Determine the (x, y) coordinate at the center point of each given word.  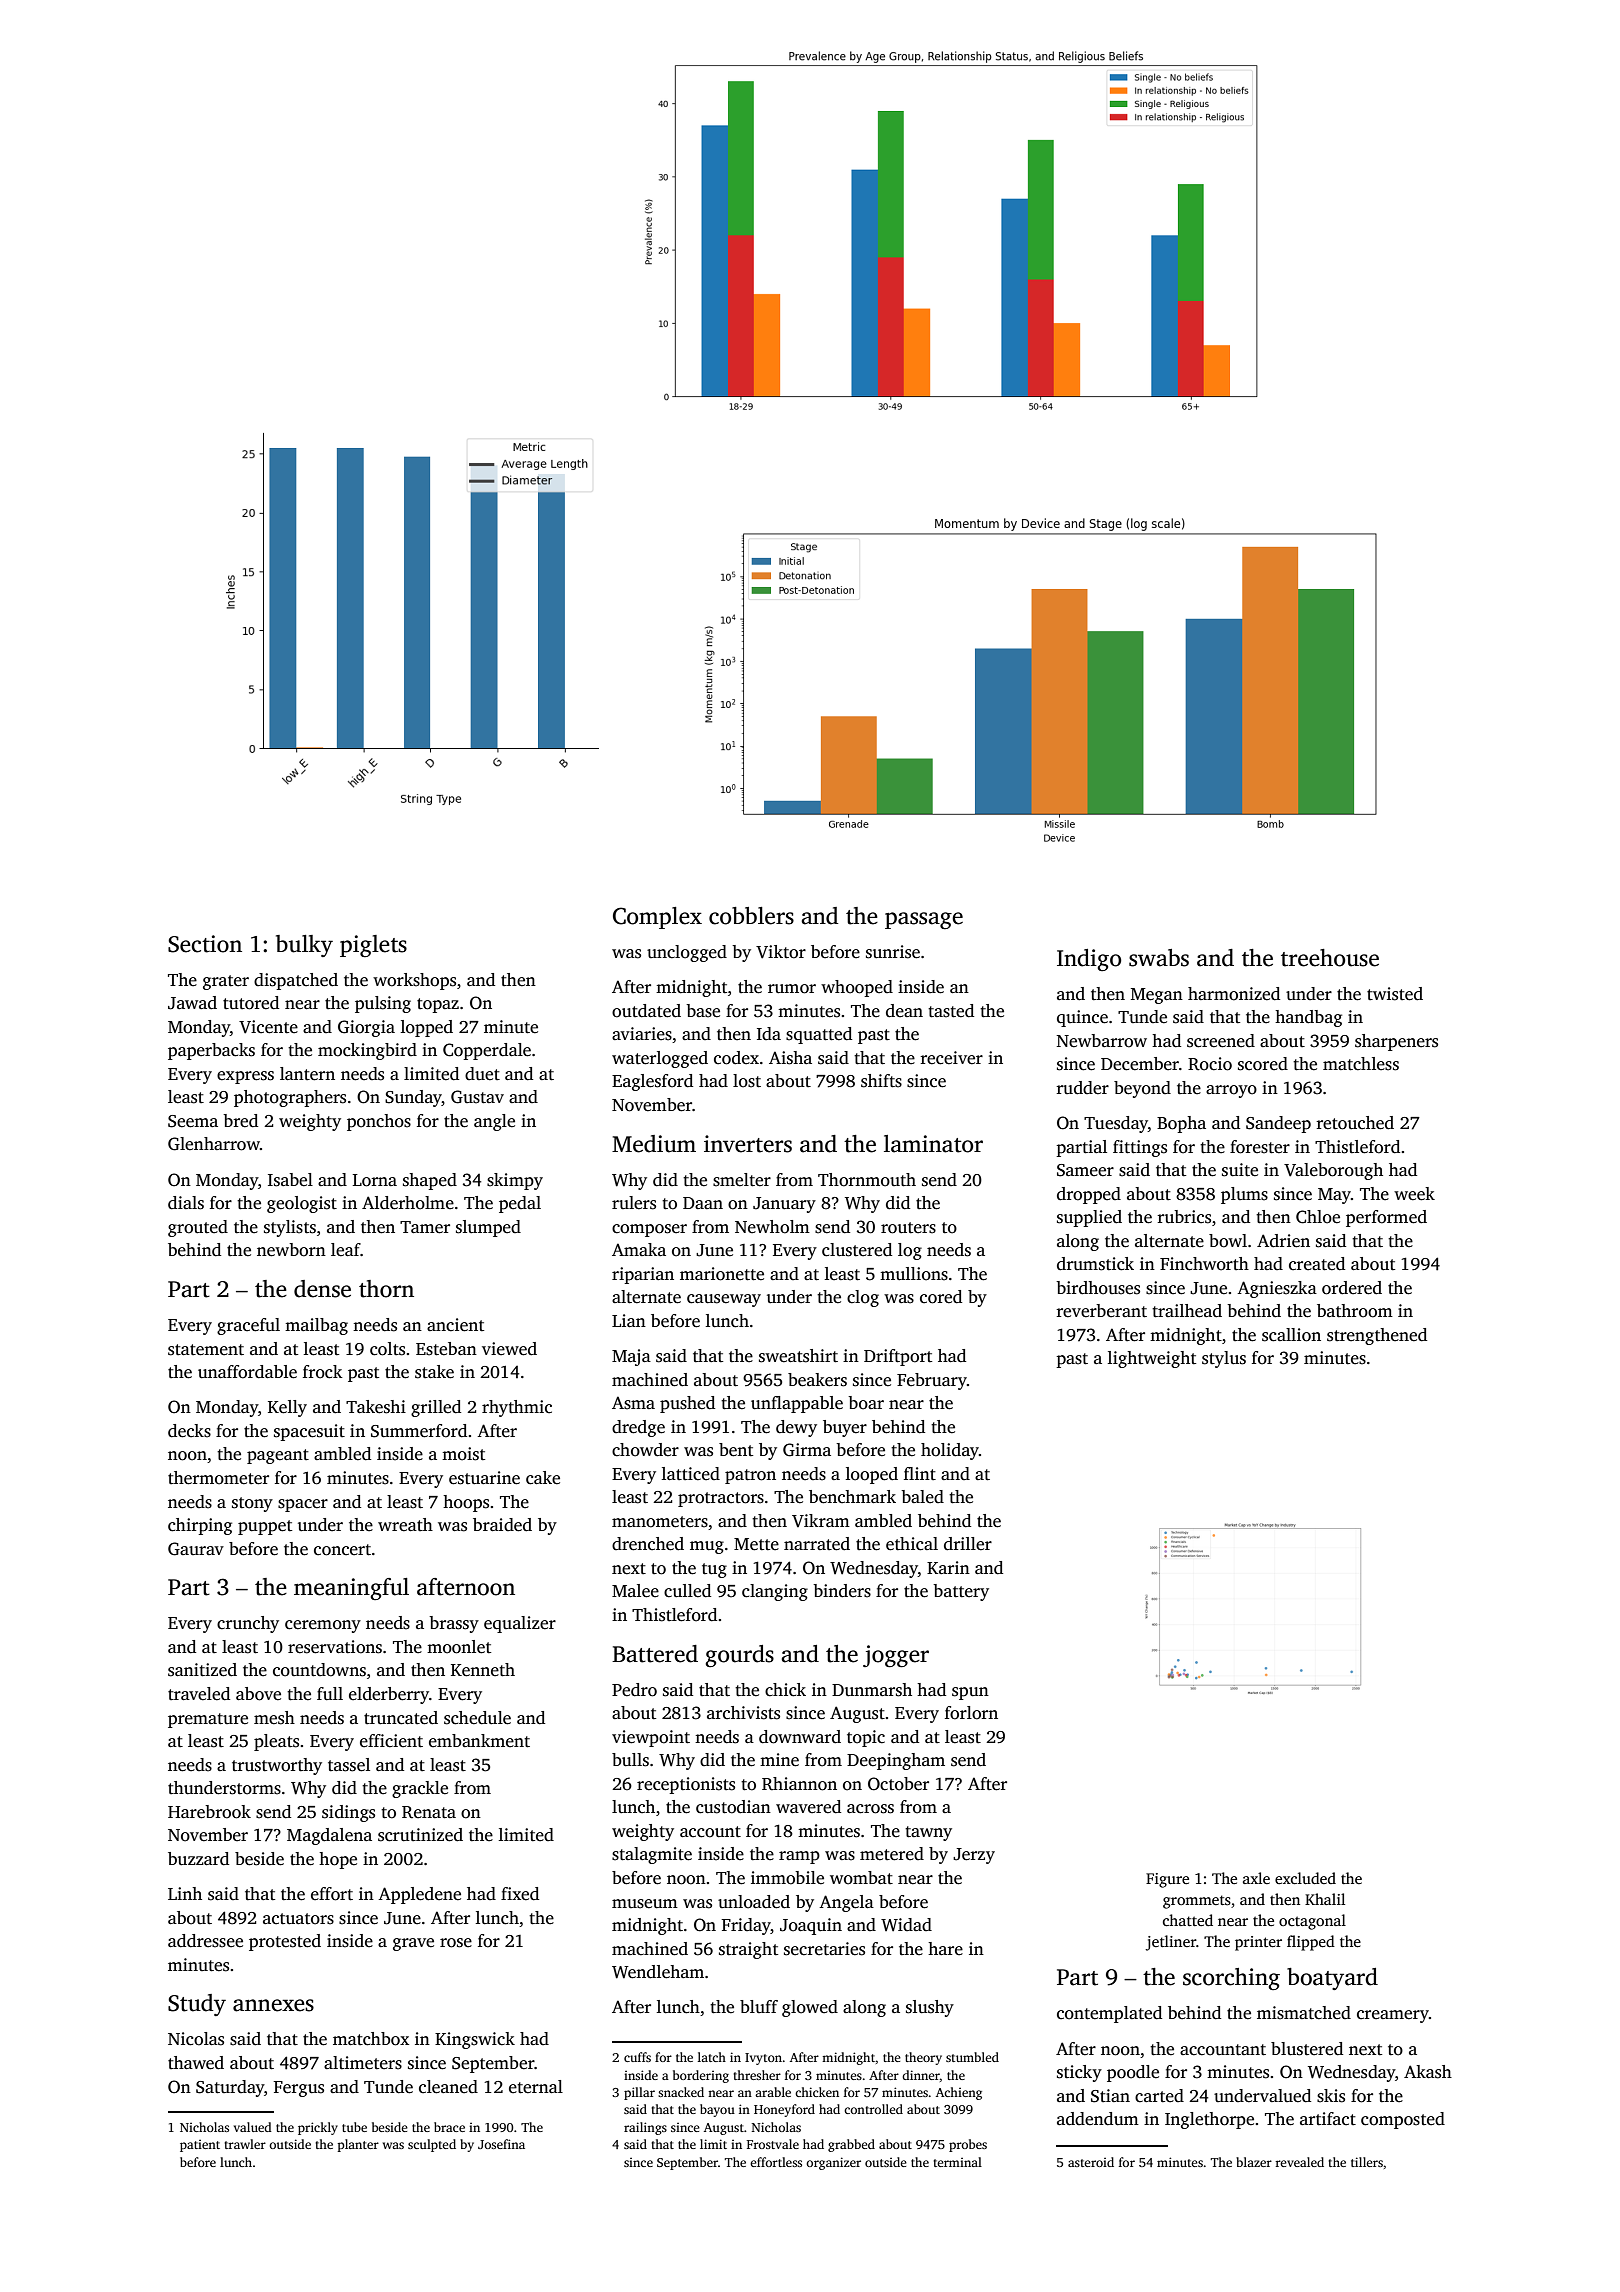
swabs (1159, 958)
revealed (1299, 2162)
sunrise (893, 952)
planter (358, 2145)
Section (205, 944)
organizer (833, 2163)
